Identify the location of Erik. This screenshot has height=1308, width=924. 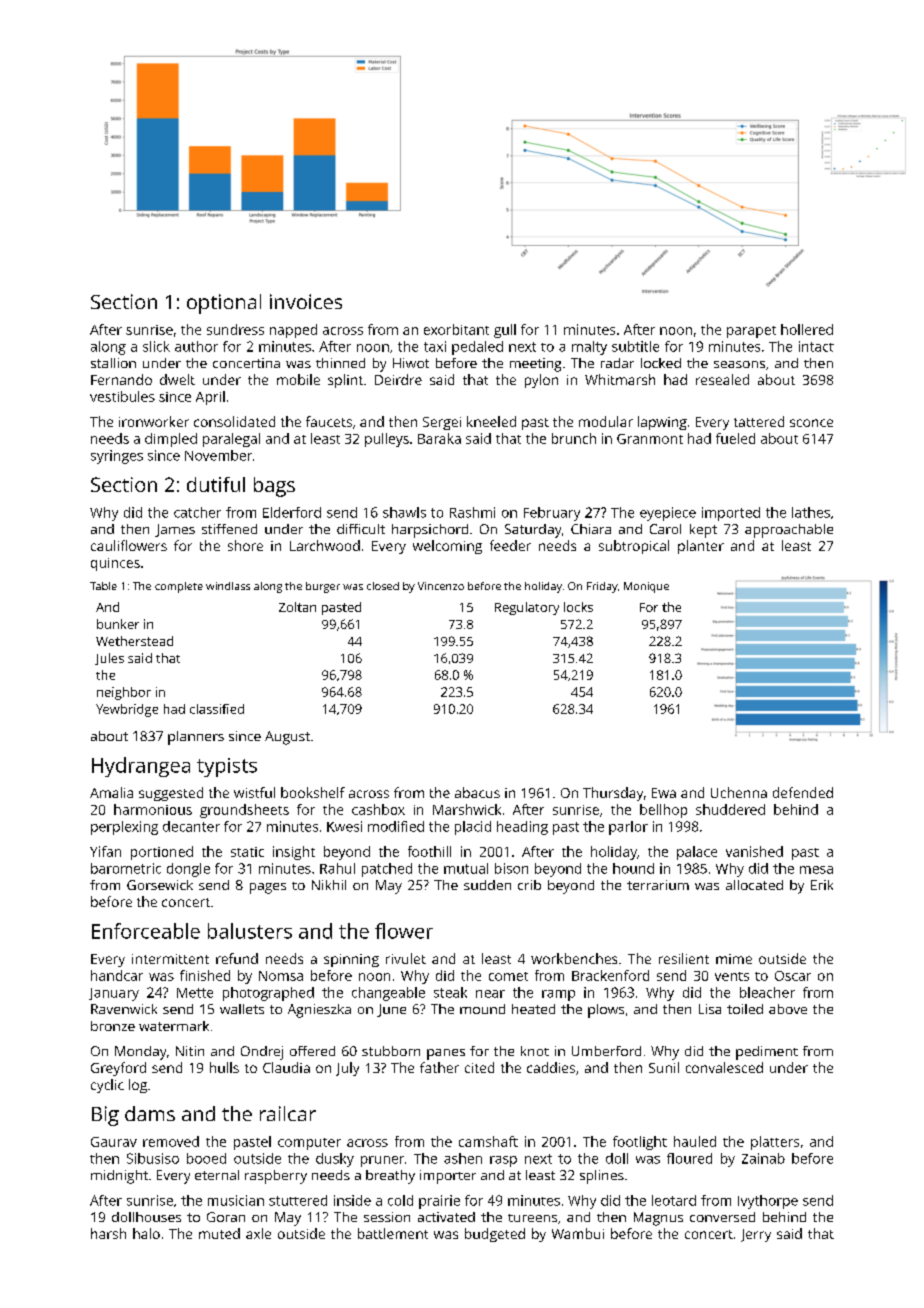
(822, 885).
